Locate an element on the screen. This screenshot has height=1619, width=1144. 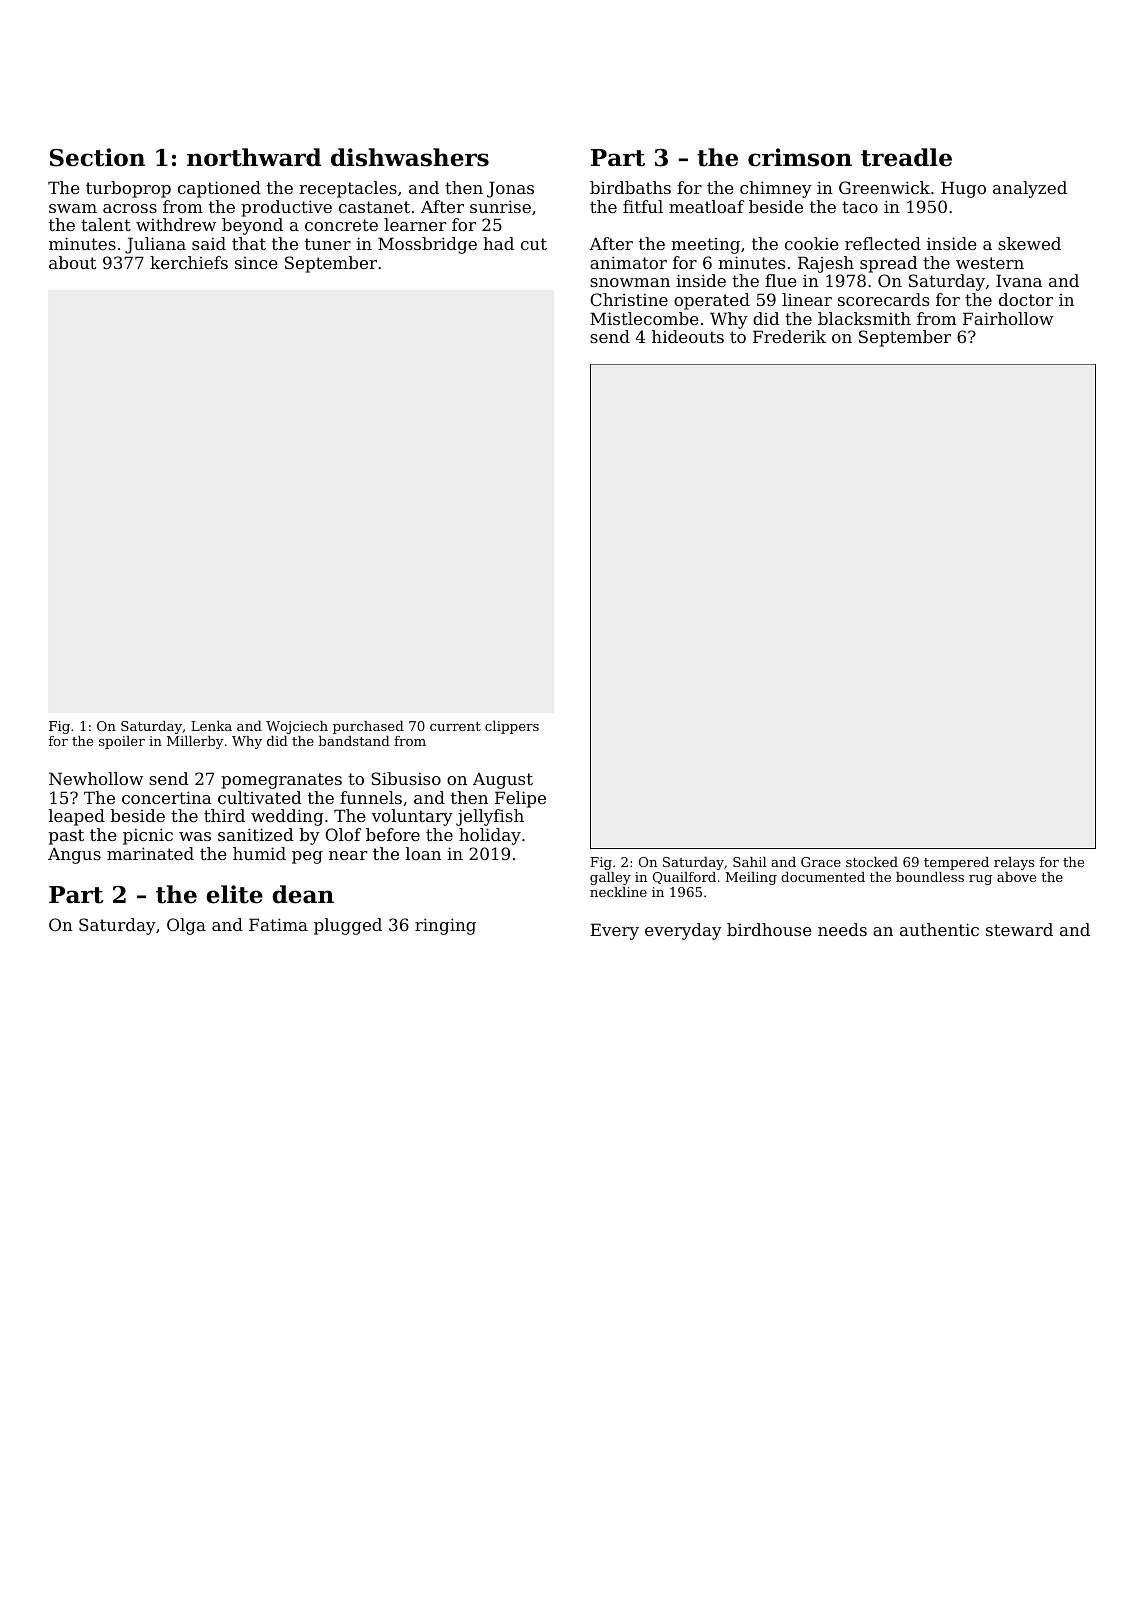
plugged is located at coordinates (348, 926).
